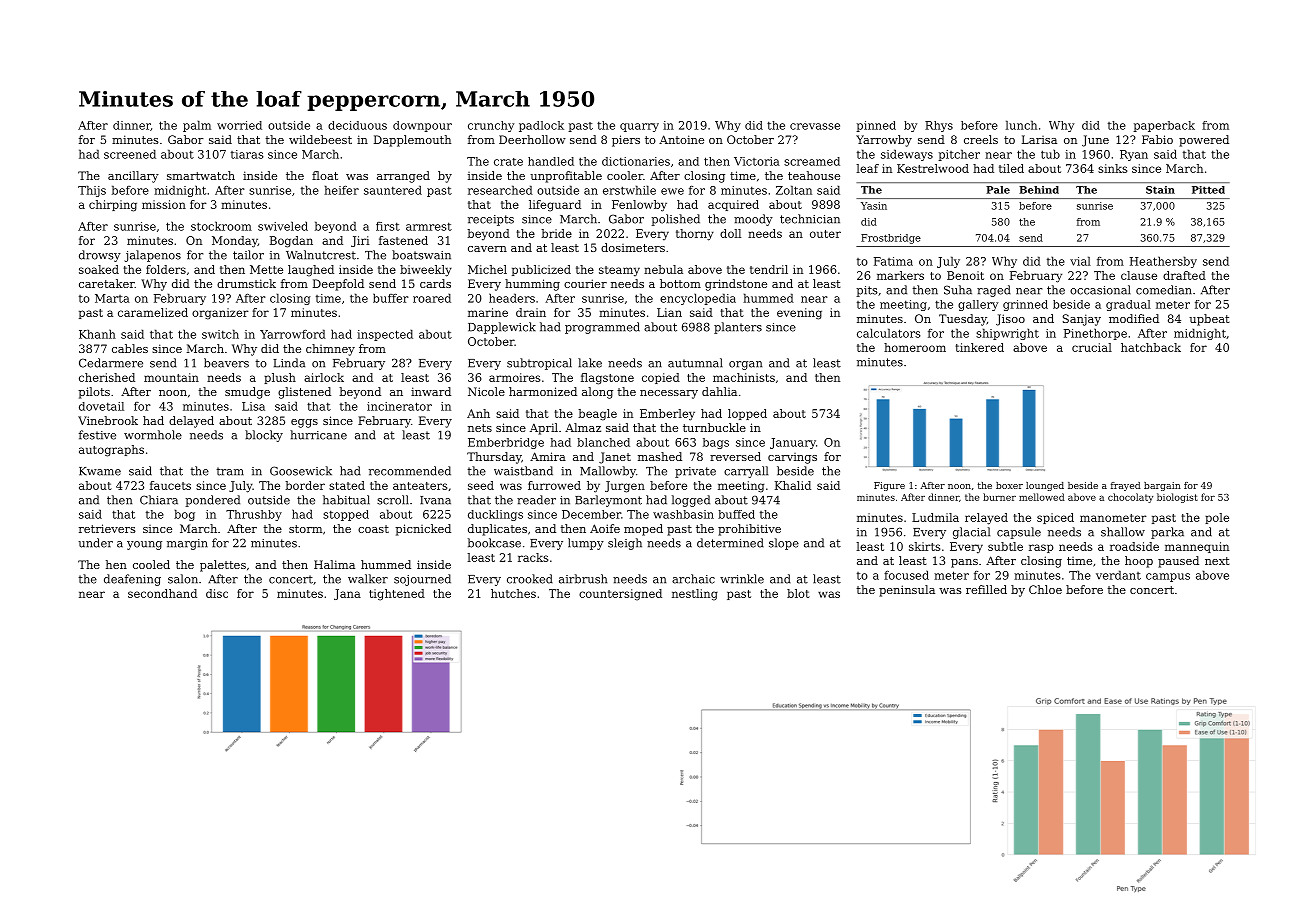 This image has height=924, width=1308. Describe the element at coordinates (133, 177) in the image. I see `ancillary` at that location.
